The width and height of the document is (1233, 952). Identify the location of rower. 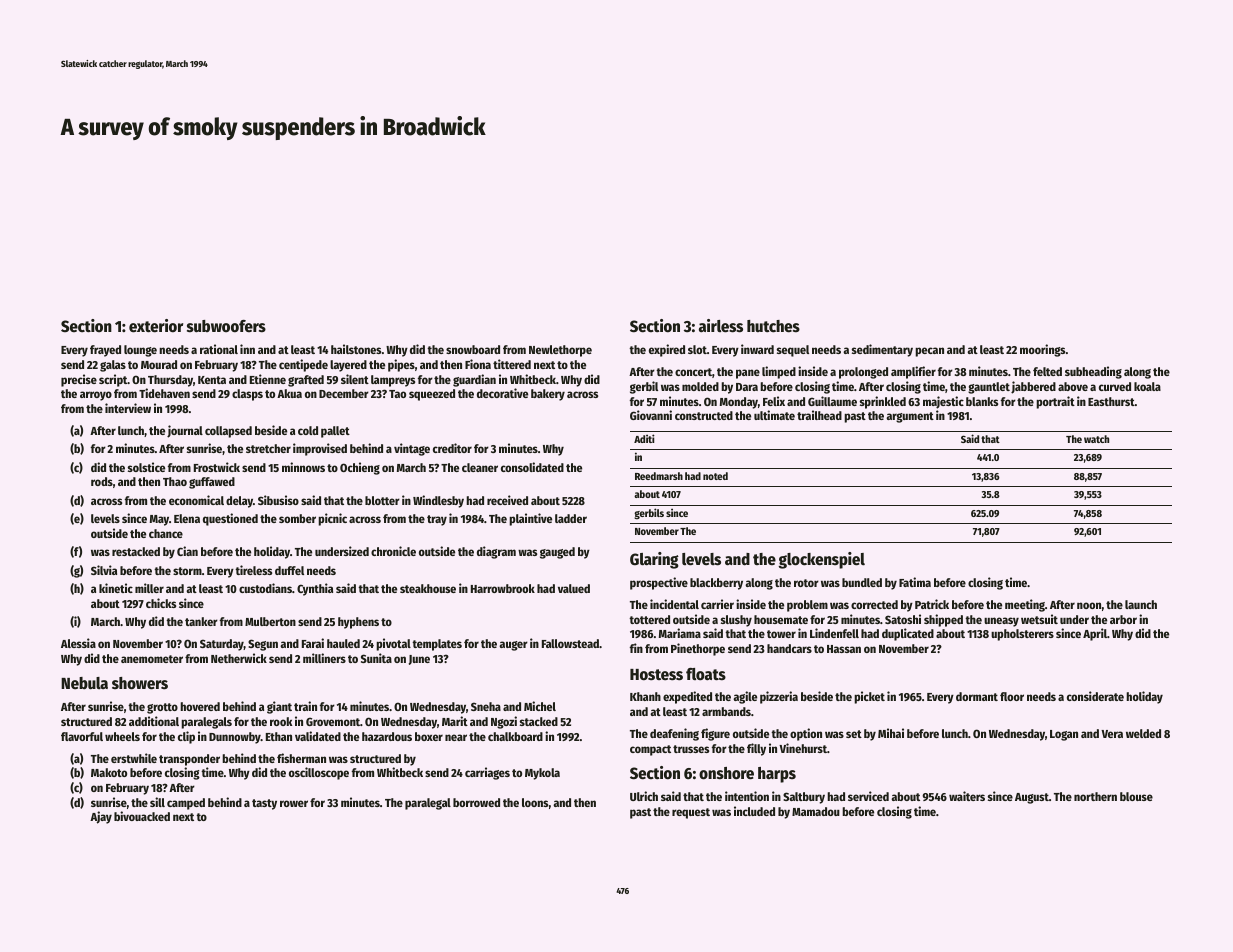
(294, 803).
